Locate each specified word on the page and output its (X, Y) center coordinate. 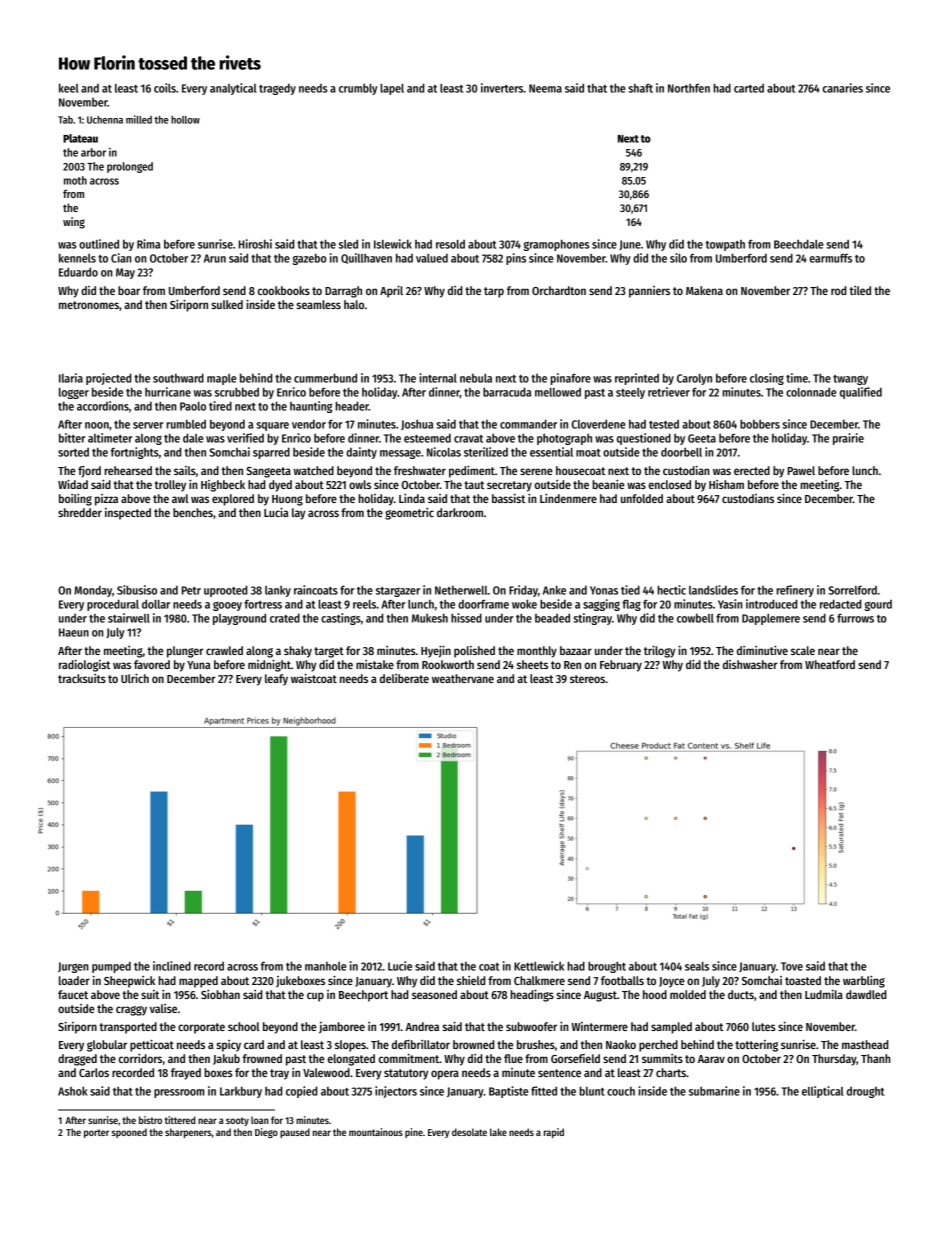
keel (69, 88)
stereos (587, 679)
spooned (129, 1133)
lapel (392, 89)
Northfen (689, 88)
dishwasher (750, 664)
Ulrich (135, 678)
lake (498, 1132)
